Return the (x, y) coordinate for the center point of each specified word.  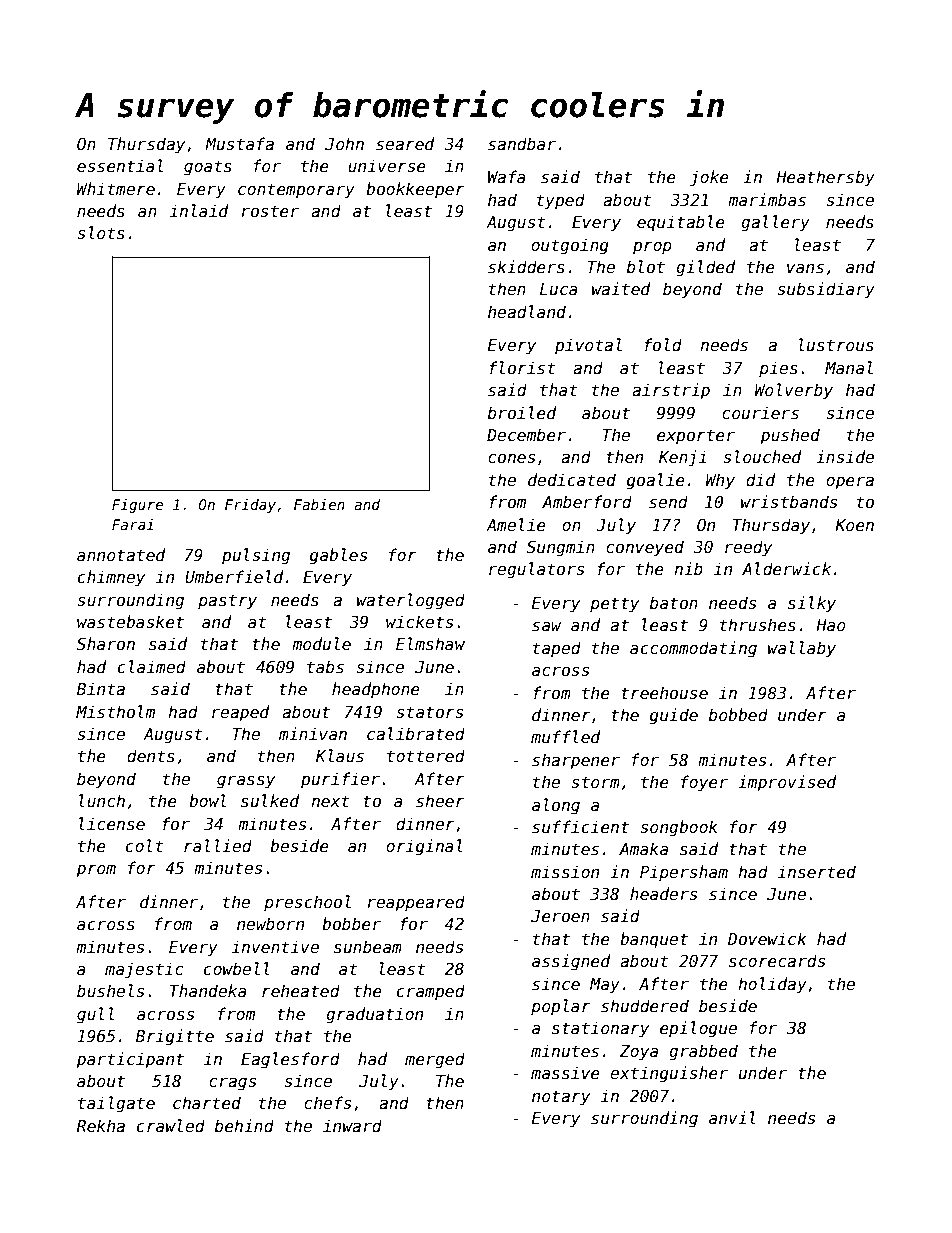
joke (709, 178)
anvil (732, 1117)
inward (352, 1125)
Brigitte (175, 1037)
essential (120, 166)
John (344, 144)
